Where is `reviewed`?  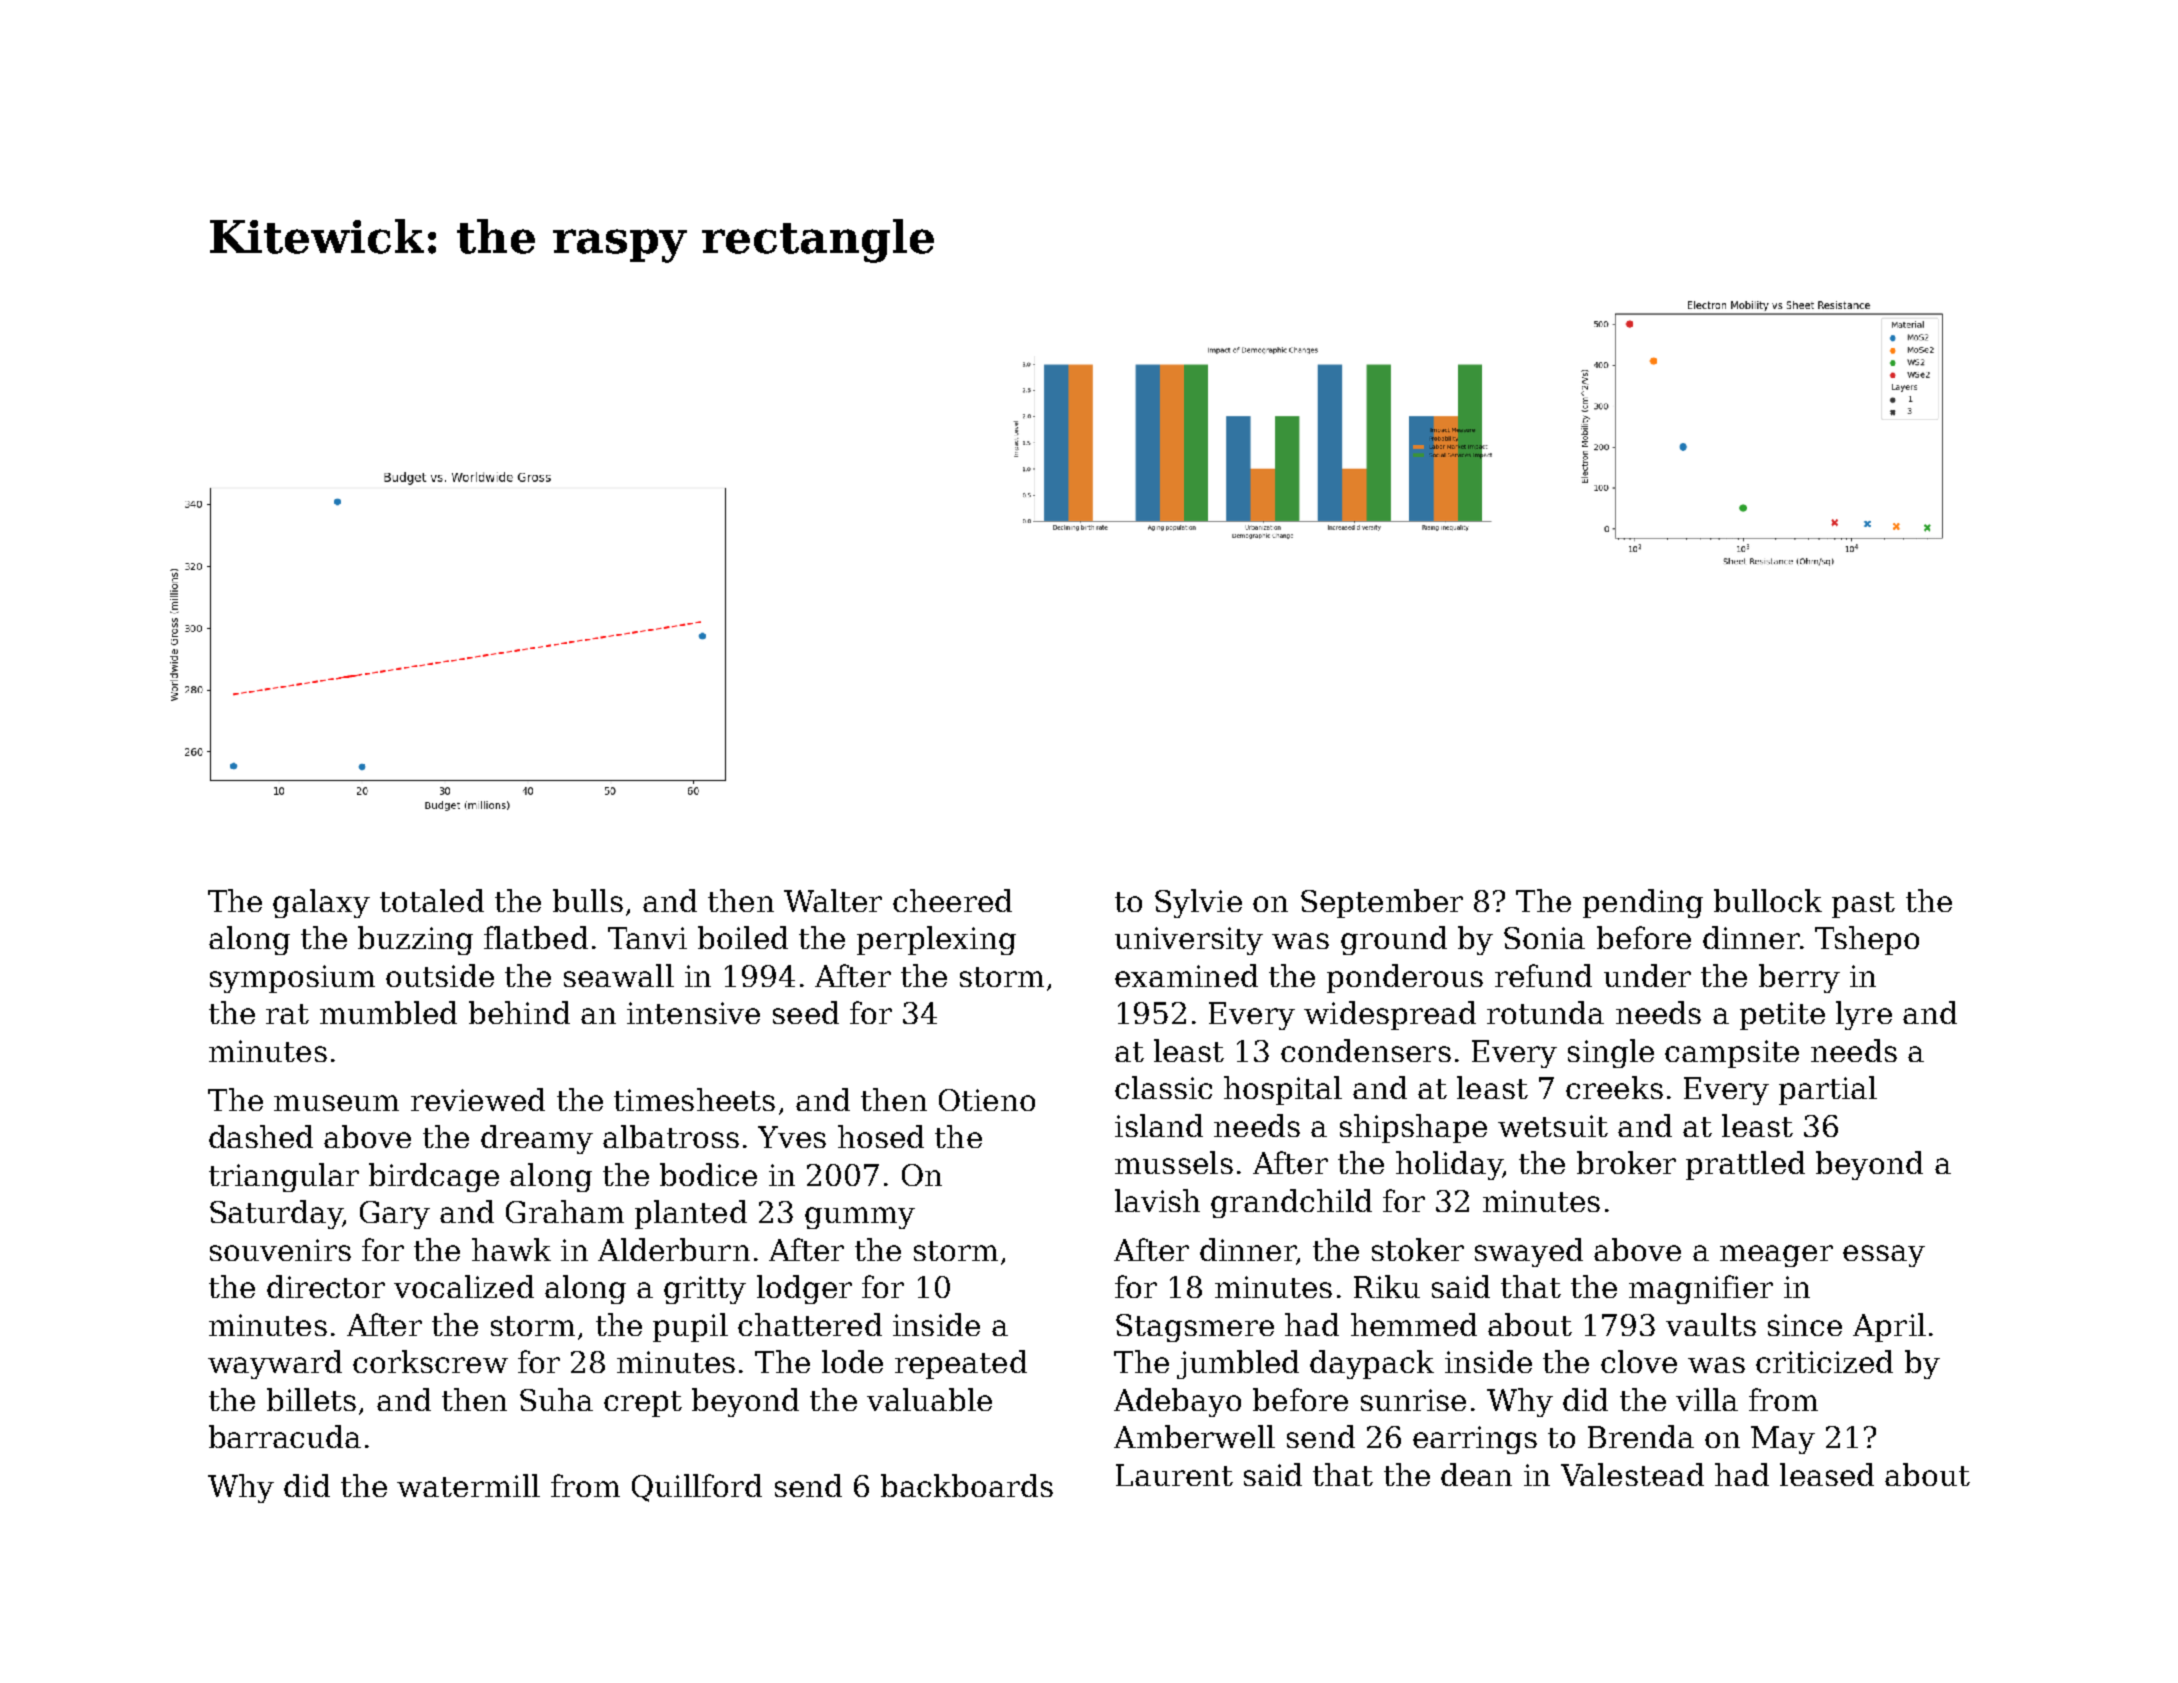
reviewed is located at coordinates (478, 1099).
